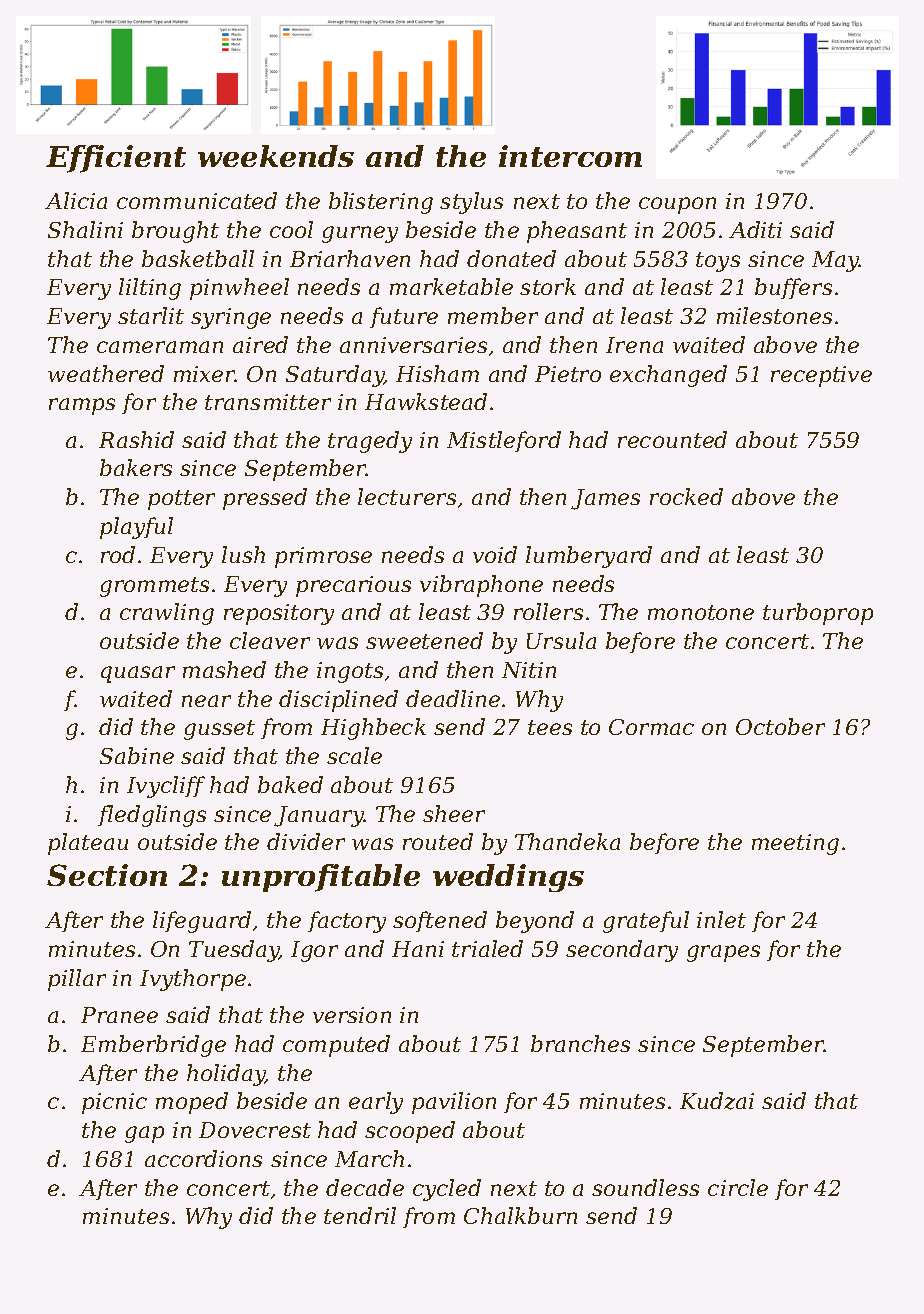 This screenshot has height=1314, width=924. What do you see at coordinates (454, 1103) in the screenshot?
I see `pavilion` at bounding box center [454, 1103].
